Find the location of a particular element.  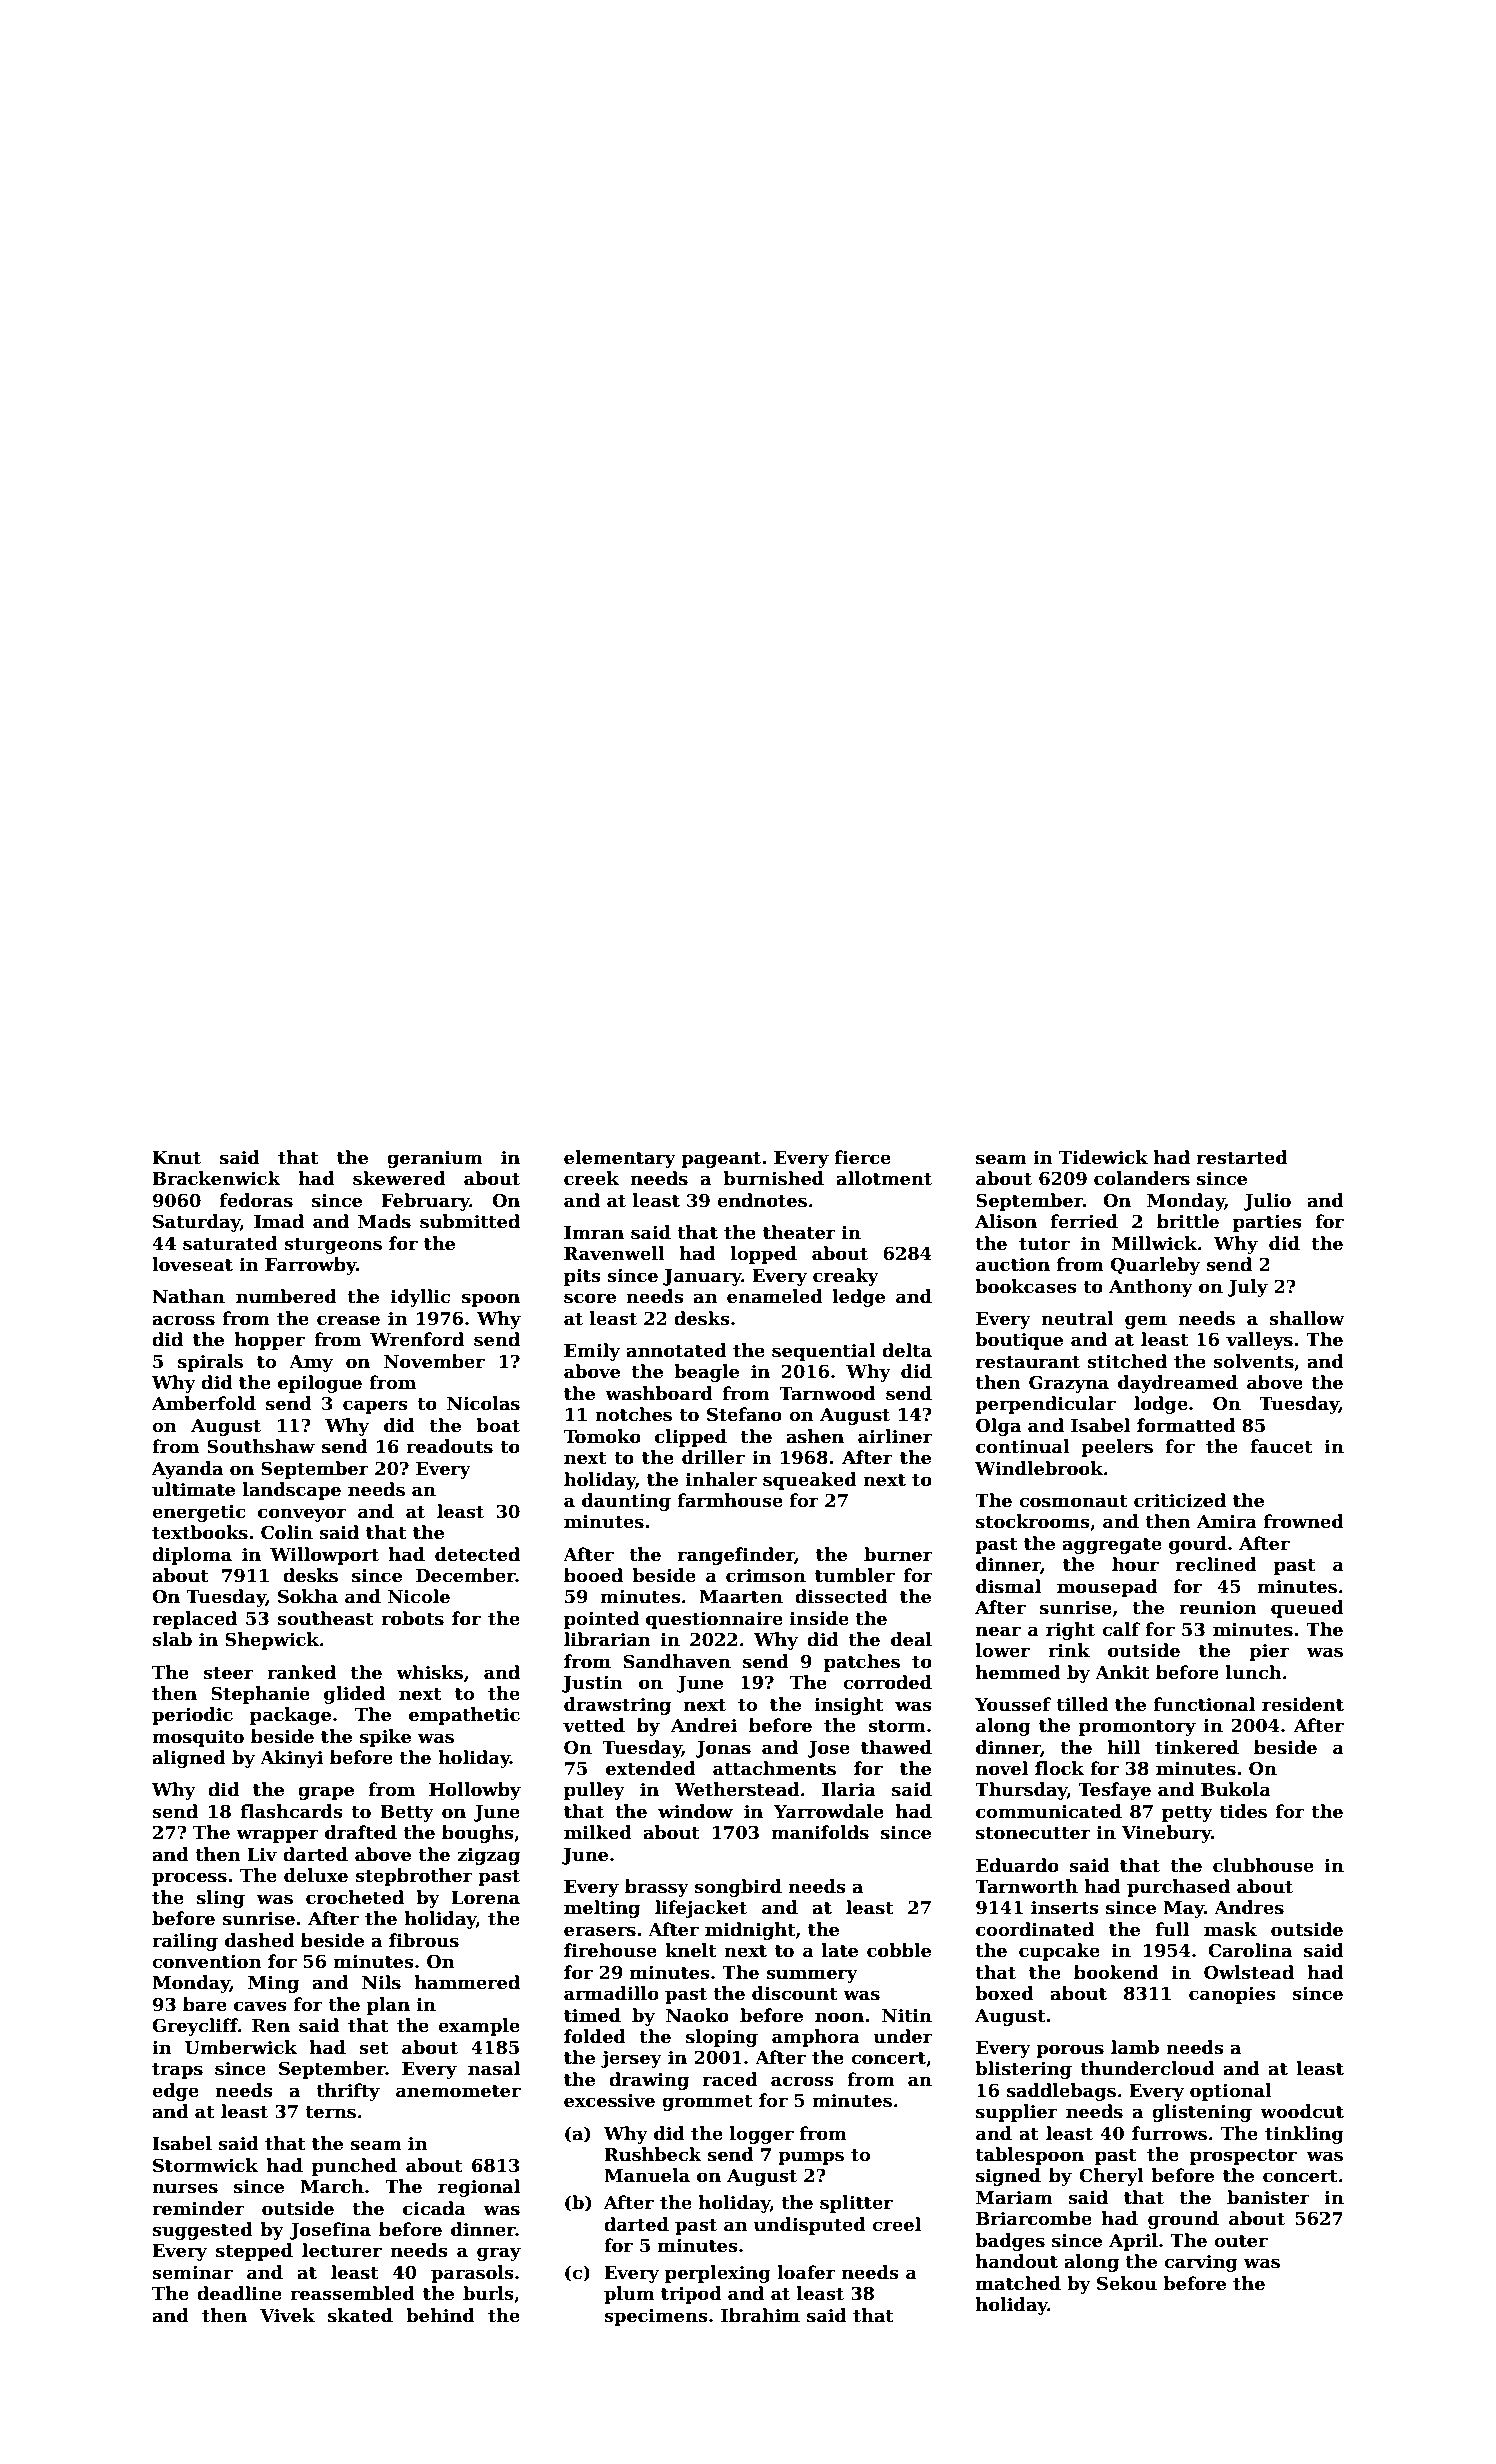

mosquito is located at coordinates (198, 1738).
